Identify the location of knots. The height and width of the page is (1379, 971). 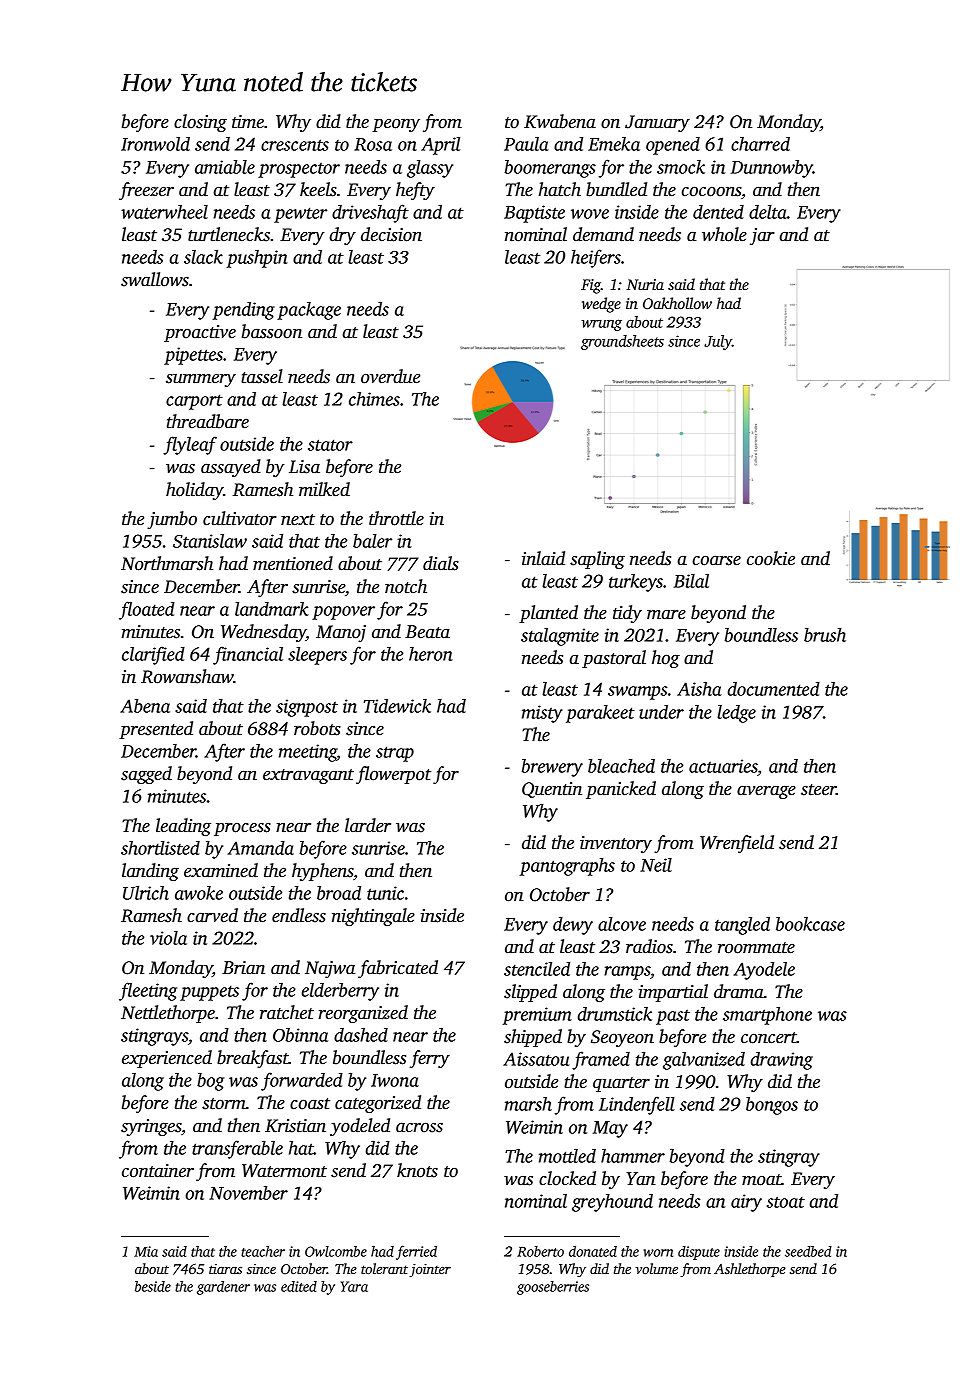
(417, 1170).
